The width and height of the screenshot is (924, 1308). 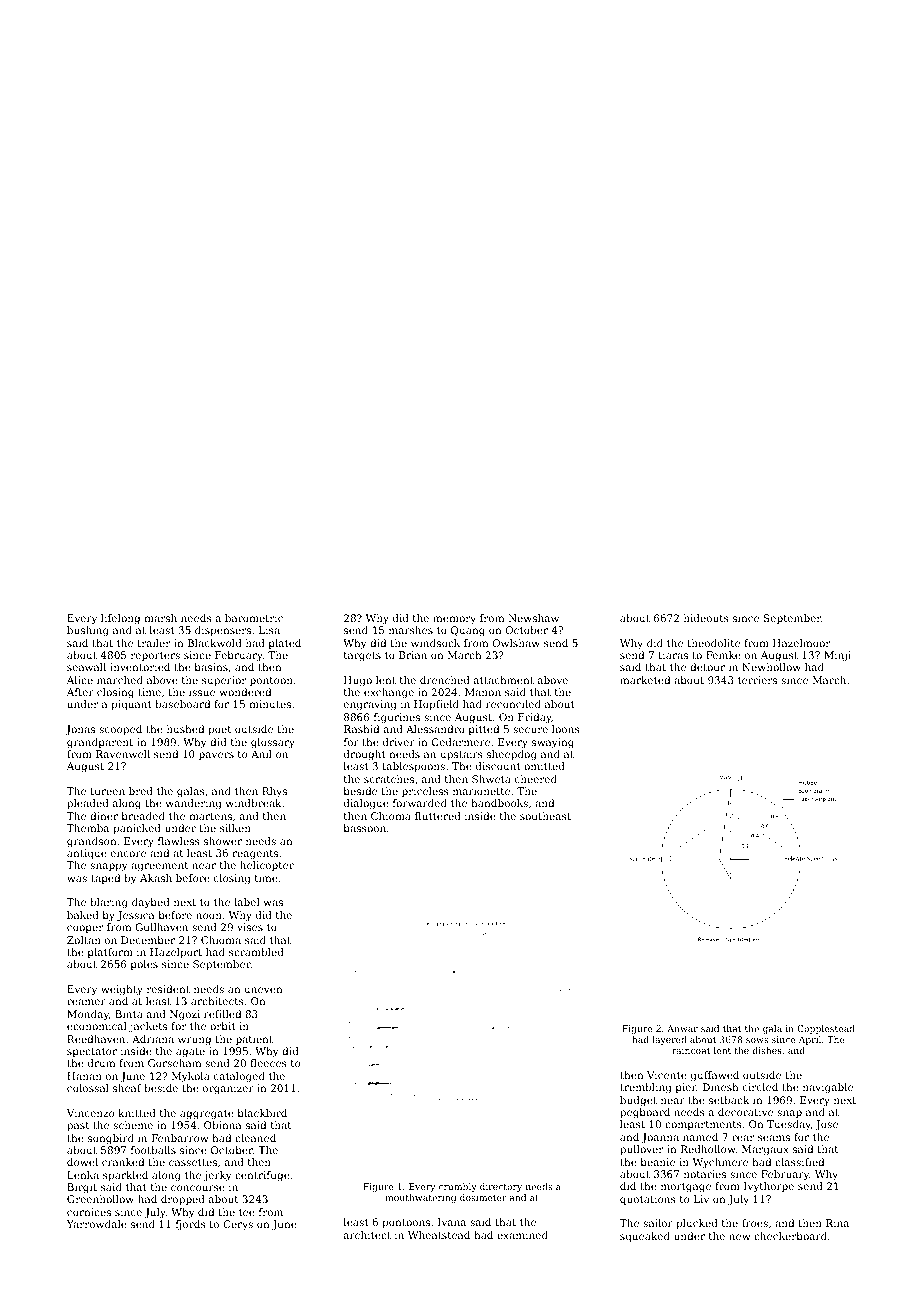 I want to click on southeast, so click(x=545, y=816).
